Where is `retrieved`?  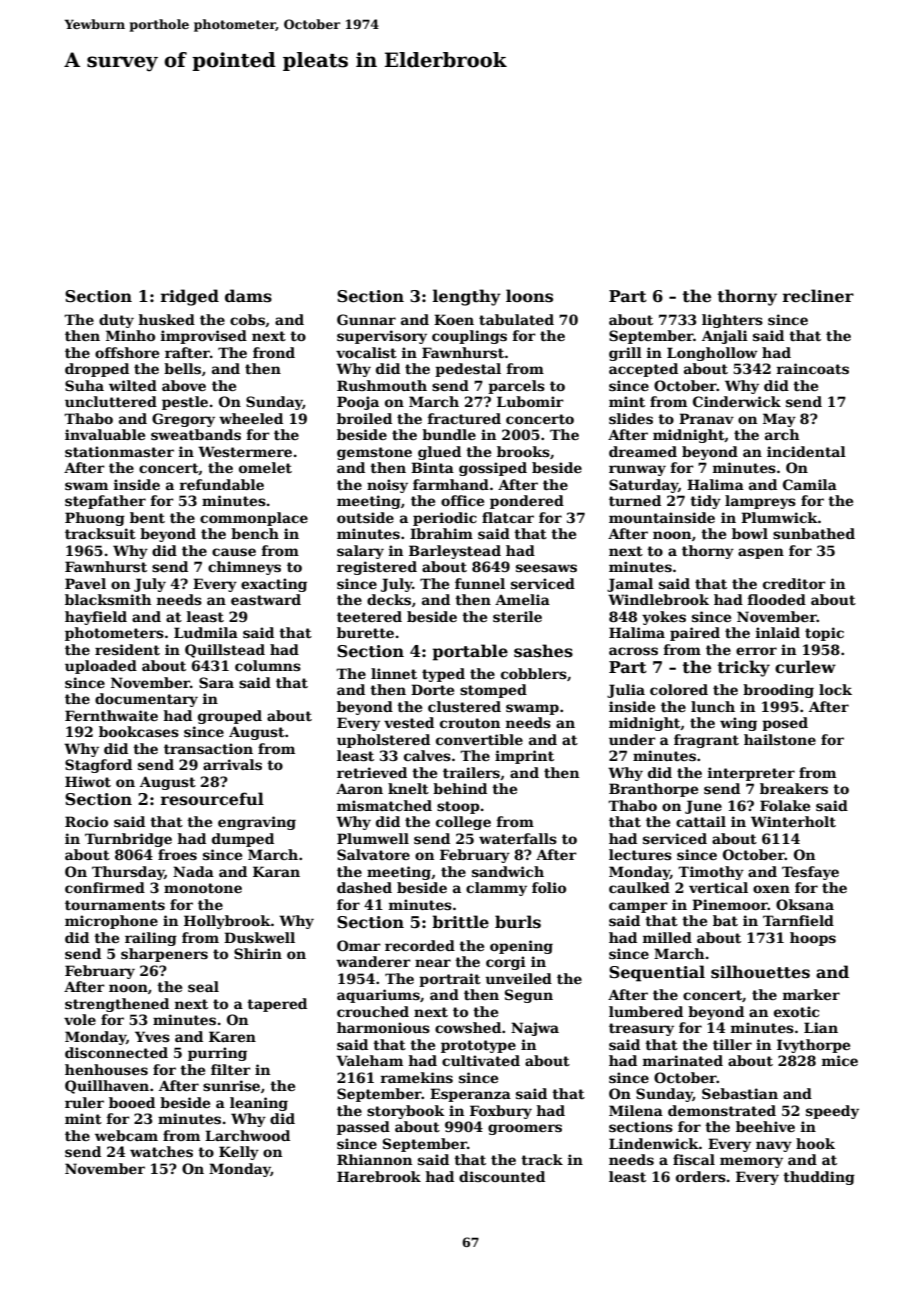 retrieved is located at coordinates (372, 772).
